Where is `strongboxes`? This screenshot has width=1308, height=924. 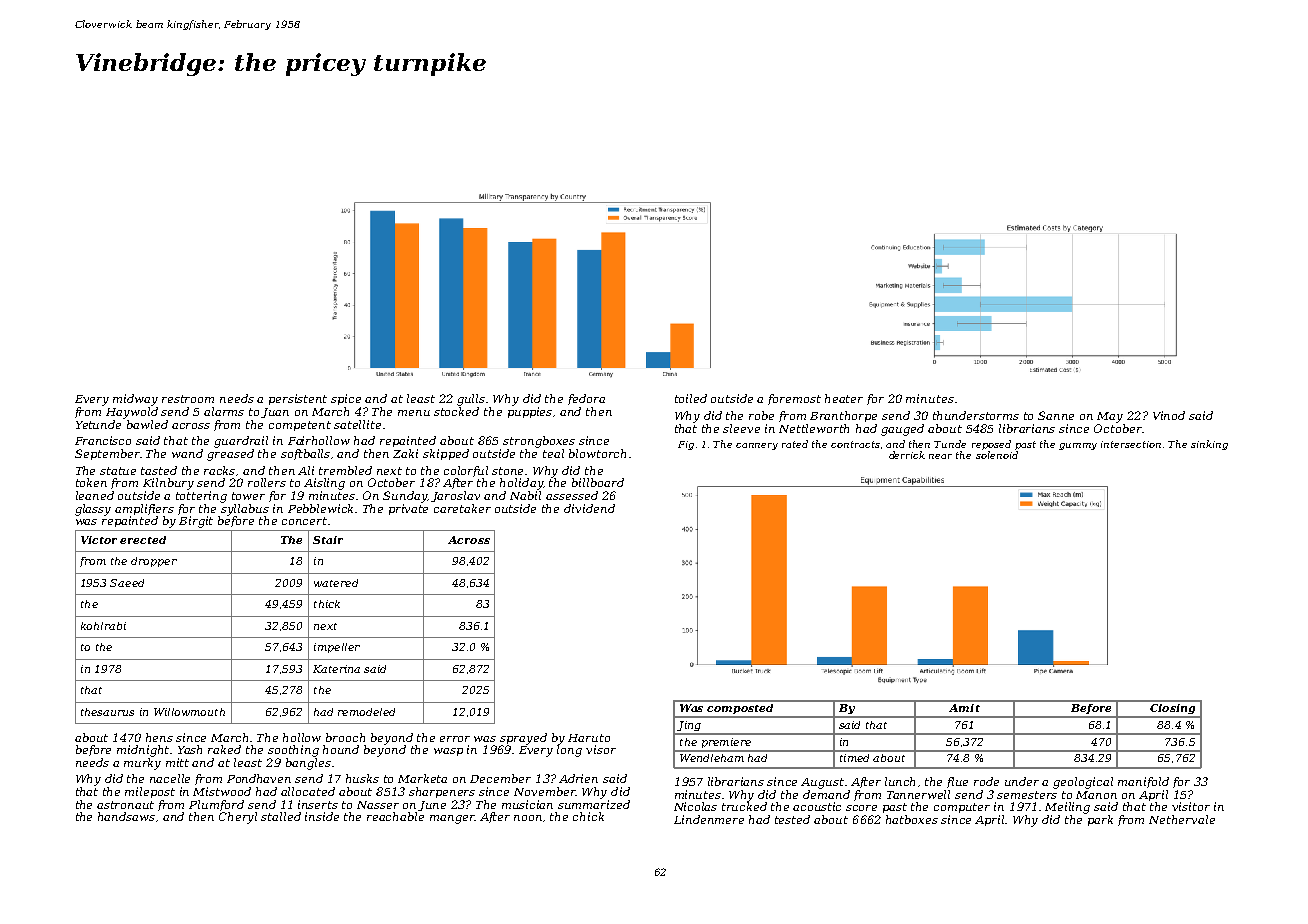
strongboxes is located at coordinates (539, 442).
